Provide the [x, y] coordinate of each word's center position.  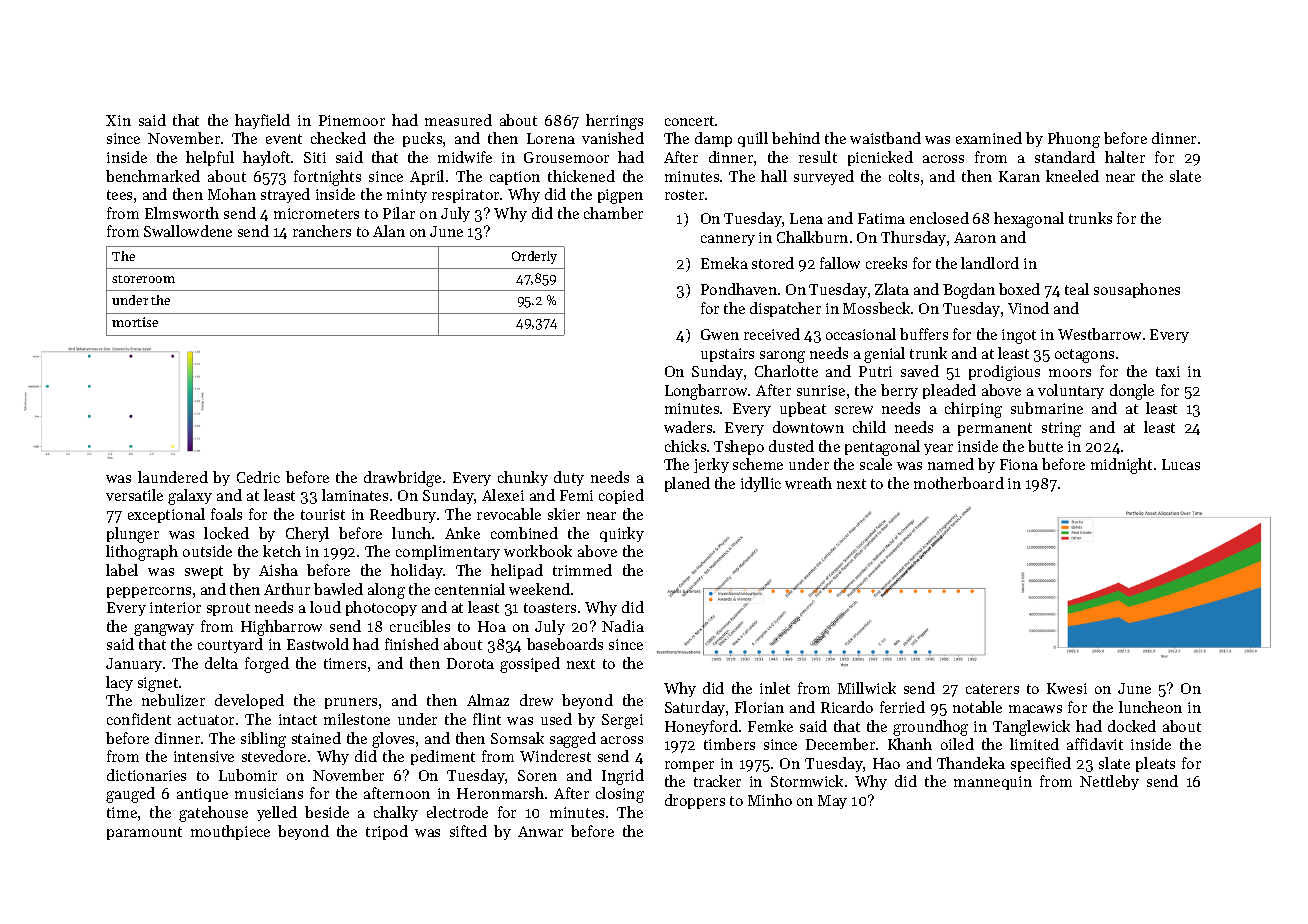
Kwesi [1067, 688]
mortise [135, 322]
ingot [1019, 336]
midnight [1121, 466]
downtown [808, 427]
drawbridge [402, 479]
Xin [118, 120]
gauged [130, 795]
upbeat [803, 409]
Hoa [492, 626]
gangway [164, 630]
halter [1125, 157]
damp [713, 139]
